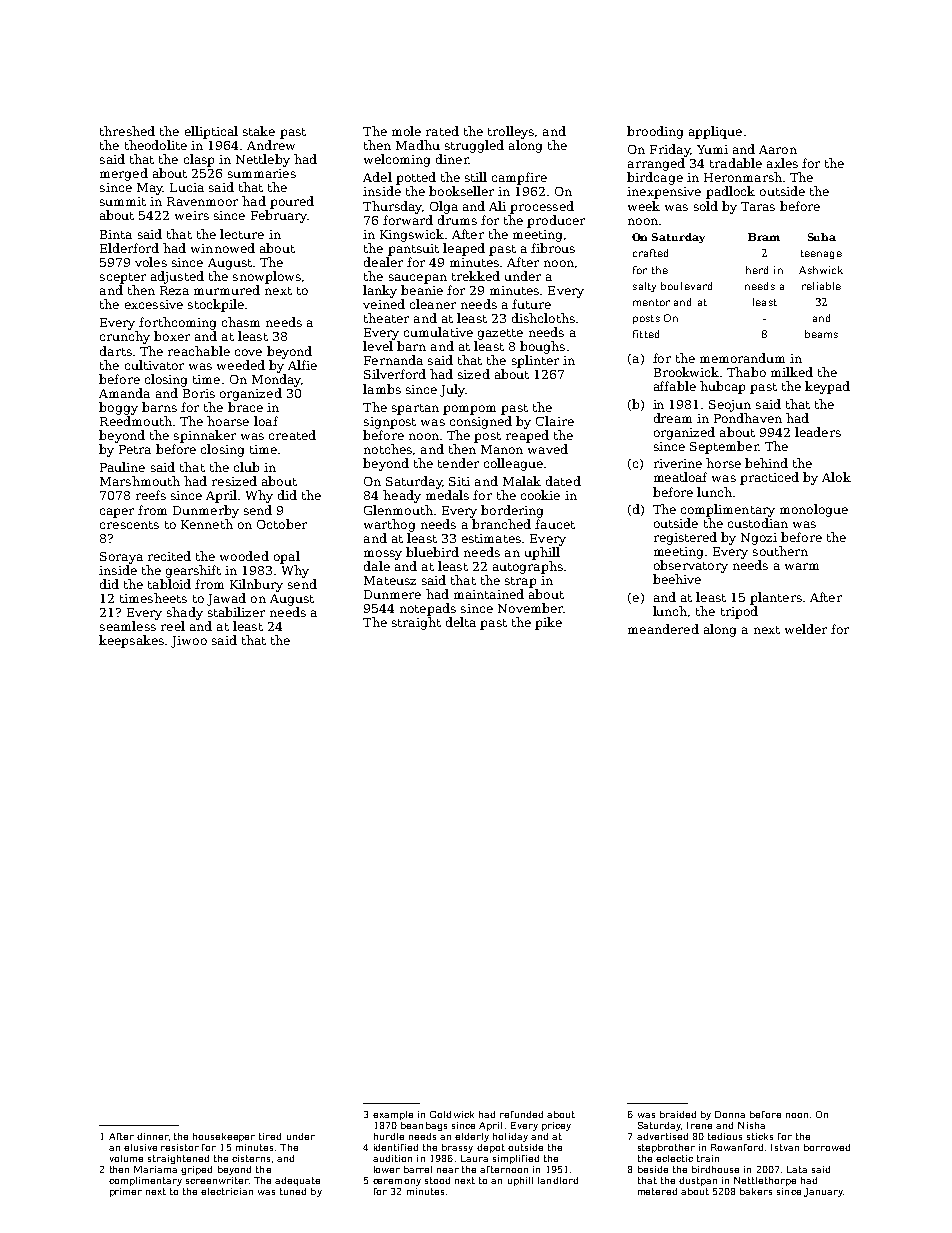 This screenshot has width=952, height=1233. I want to click on pike, so click(548, 623).
